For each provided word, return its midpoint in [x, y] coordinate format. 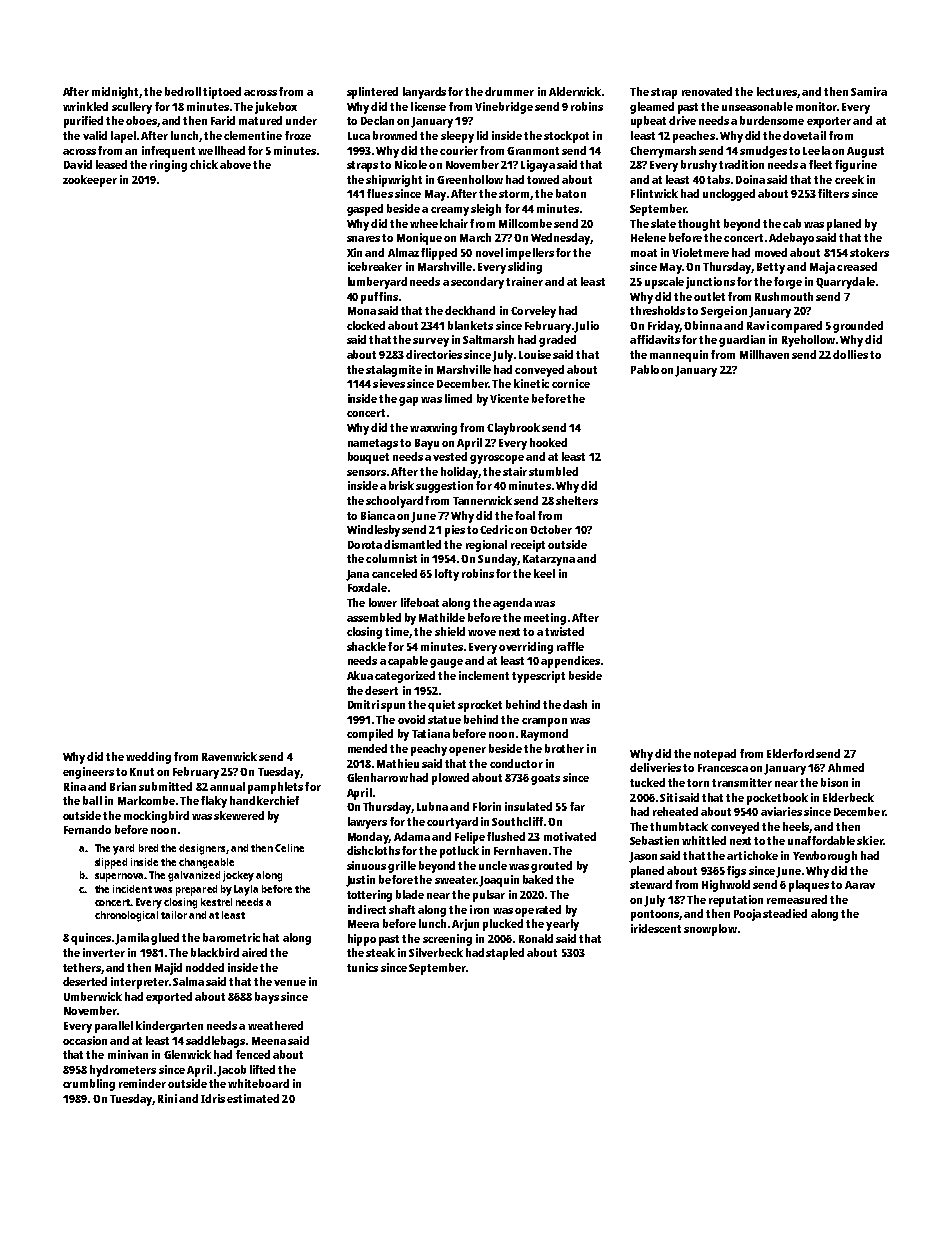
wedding [148, 758]
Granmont [533, 151]
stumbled [553, 471]
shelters [577, 500]
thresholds [657, 310]
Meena [269, 1041]
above [235, 164]
